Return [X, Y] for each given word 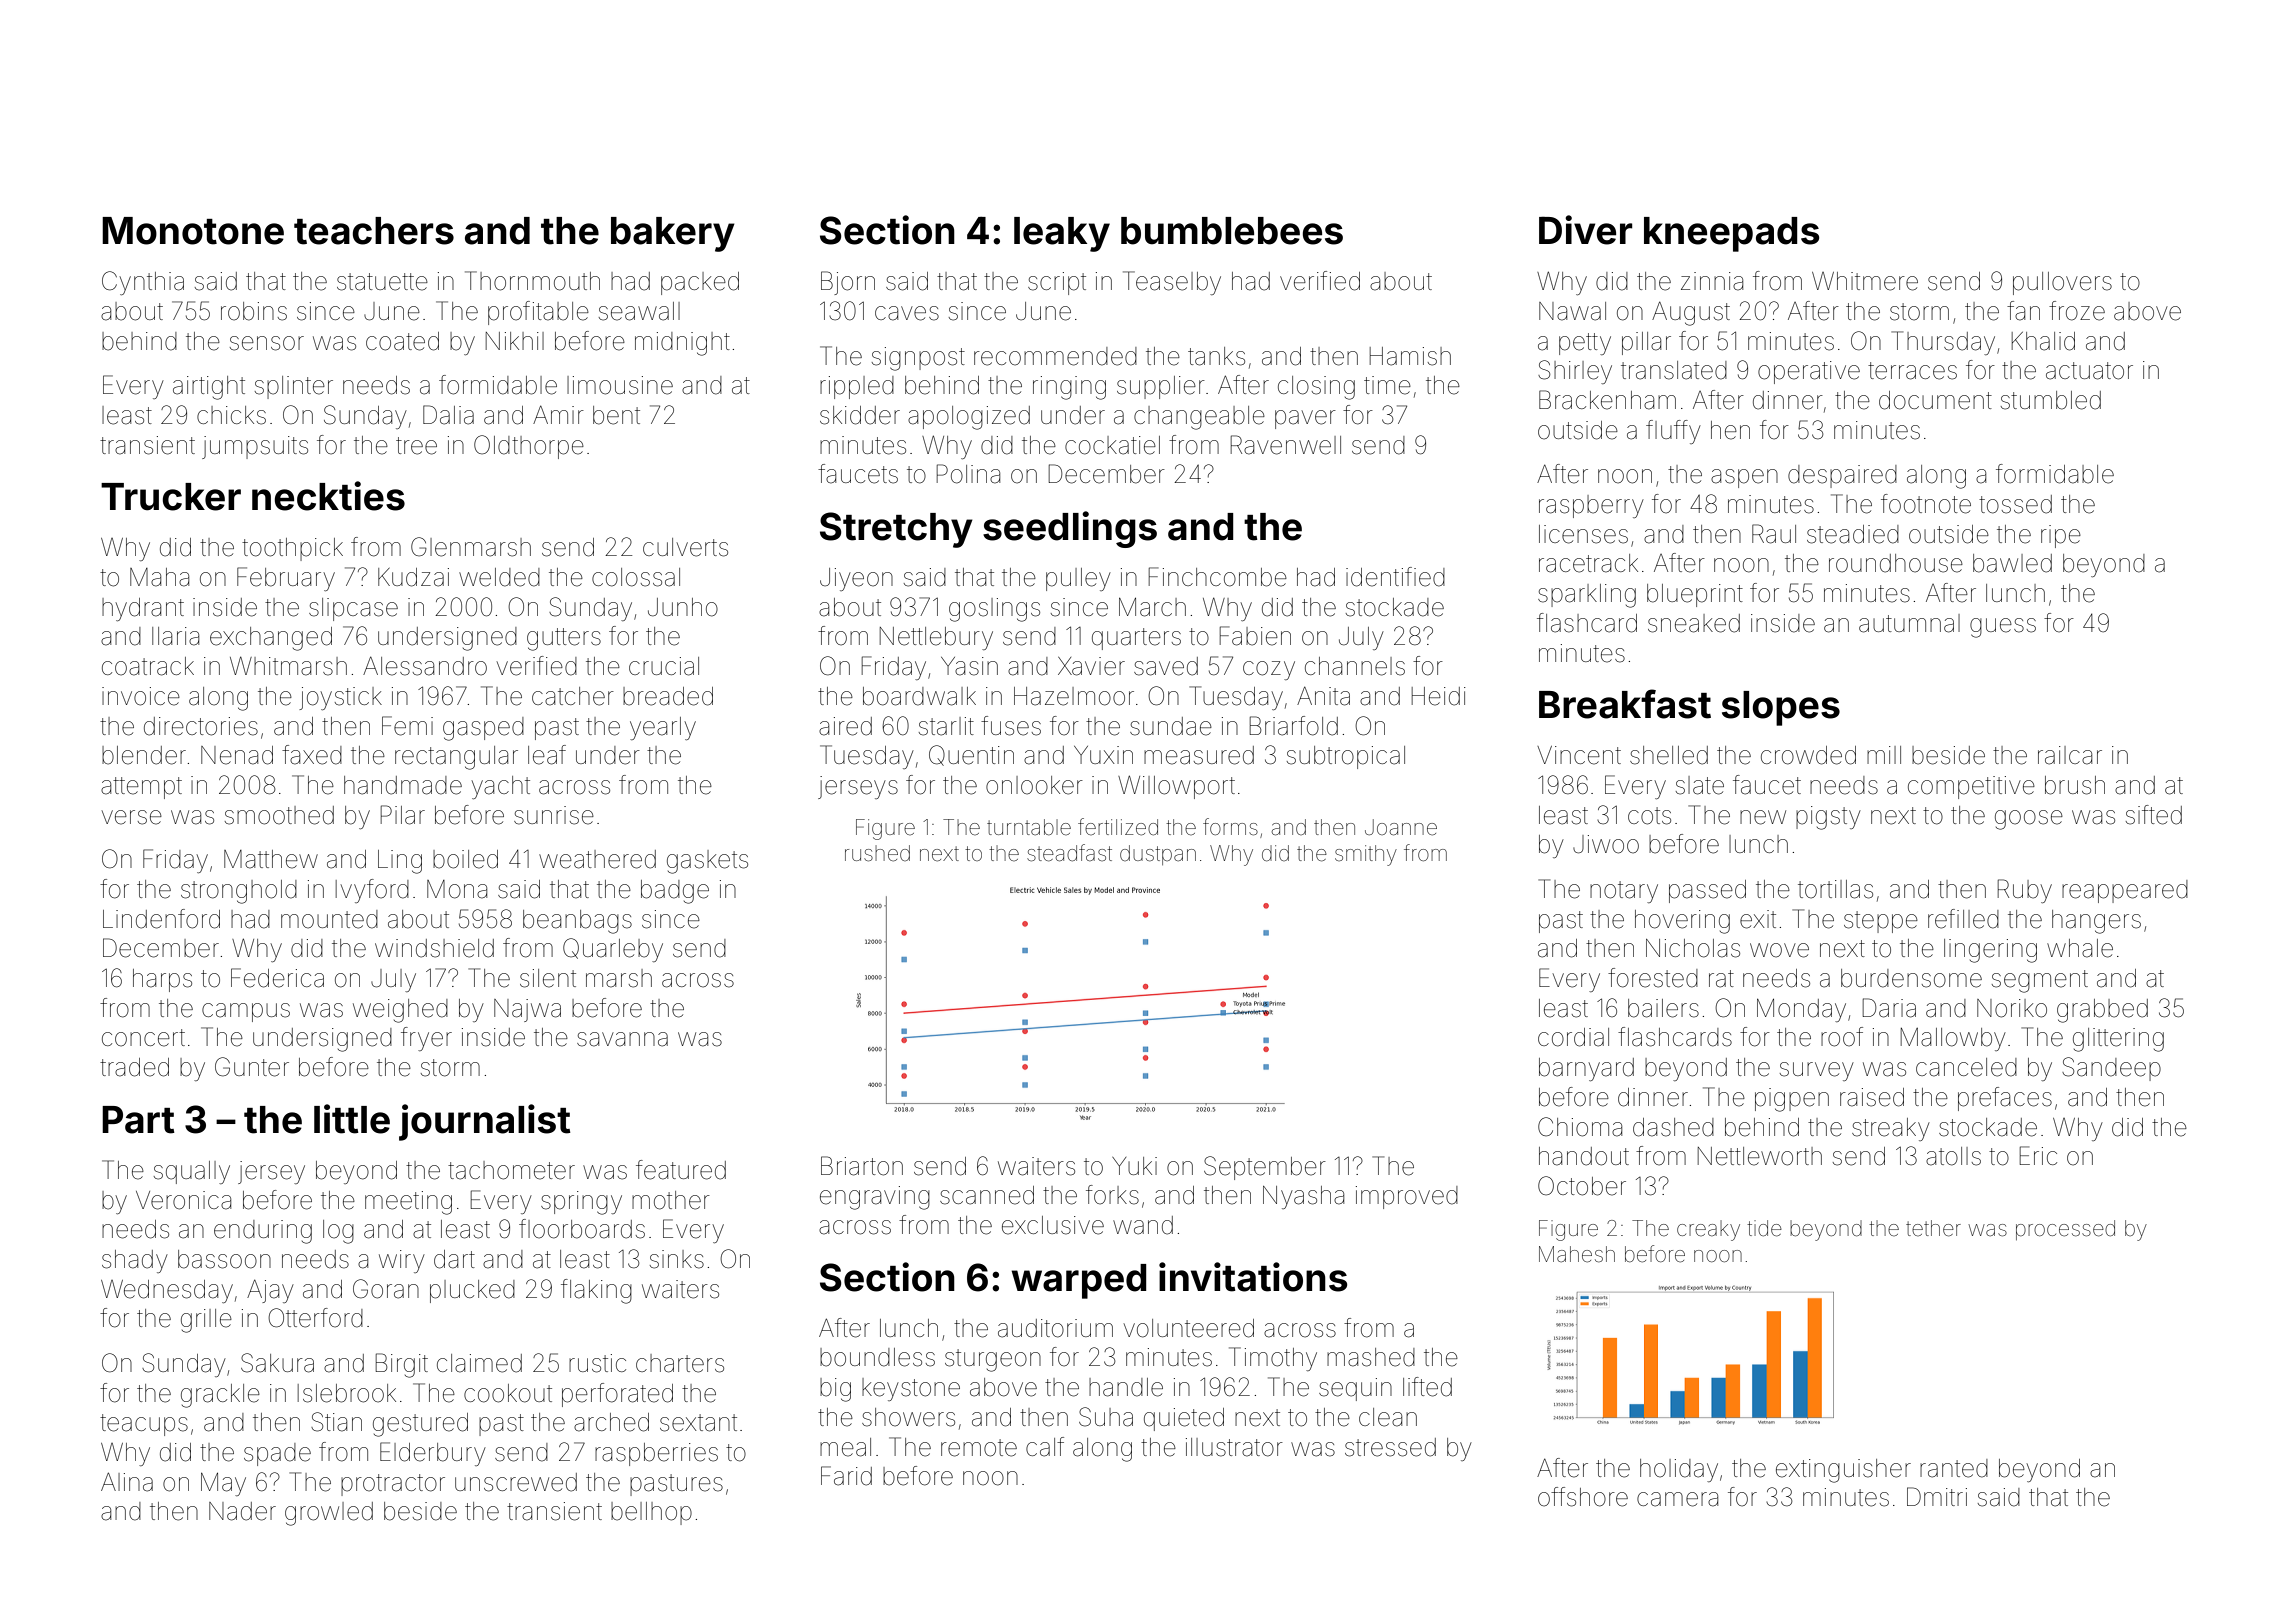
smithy [1366, 855]
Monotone [193, 231]
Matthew [271, 859]
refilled [1963, 919]
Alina [127, 1482]
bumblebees [1232, 231]
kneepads [1732, 234]
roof [1842, 1037]
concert [143, 1038]
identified [1395, 577]
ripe [2061, 536]
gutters [564, 639]
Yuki [1134, 1166]
